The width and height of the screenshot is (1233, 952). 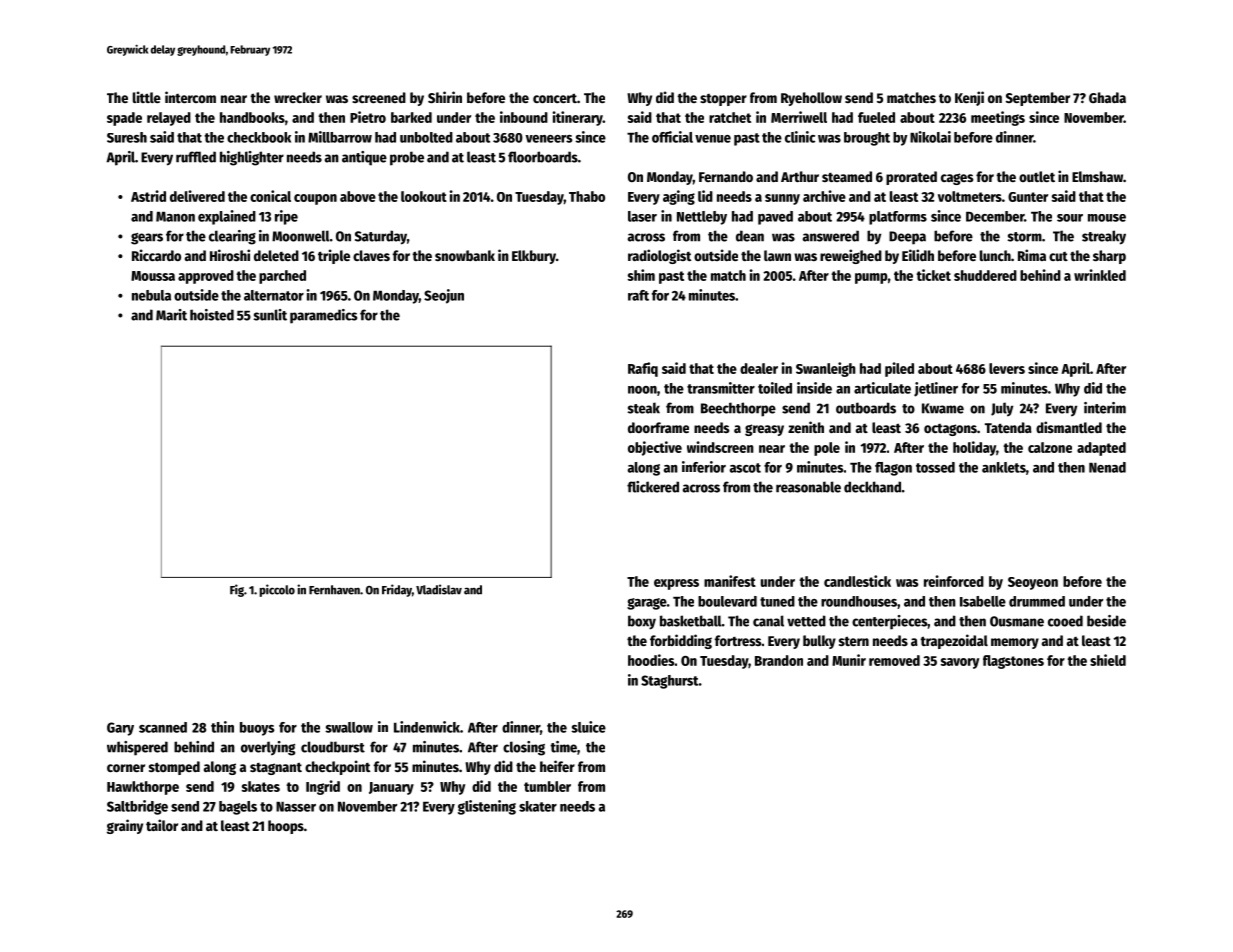 I want to click on wrinkled, so click(x=1100, y=275).
